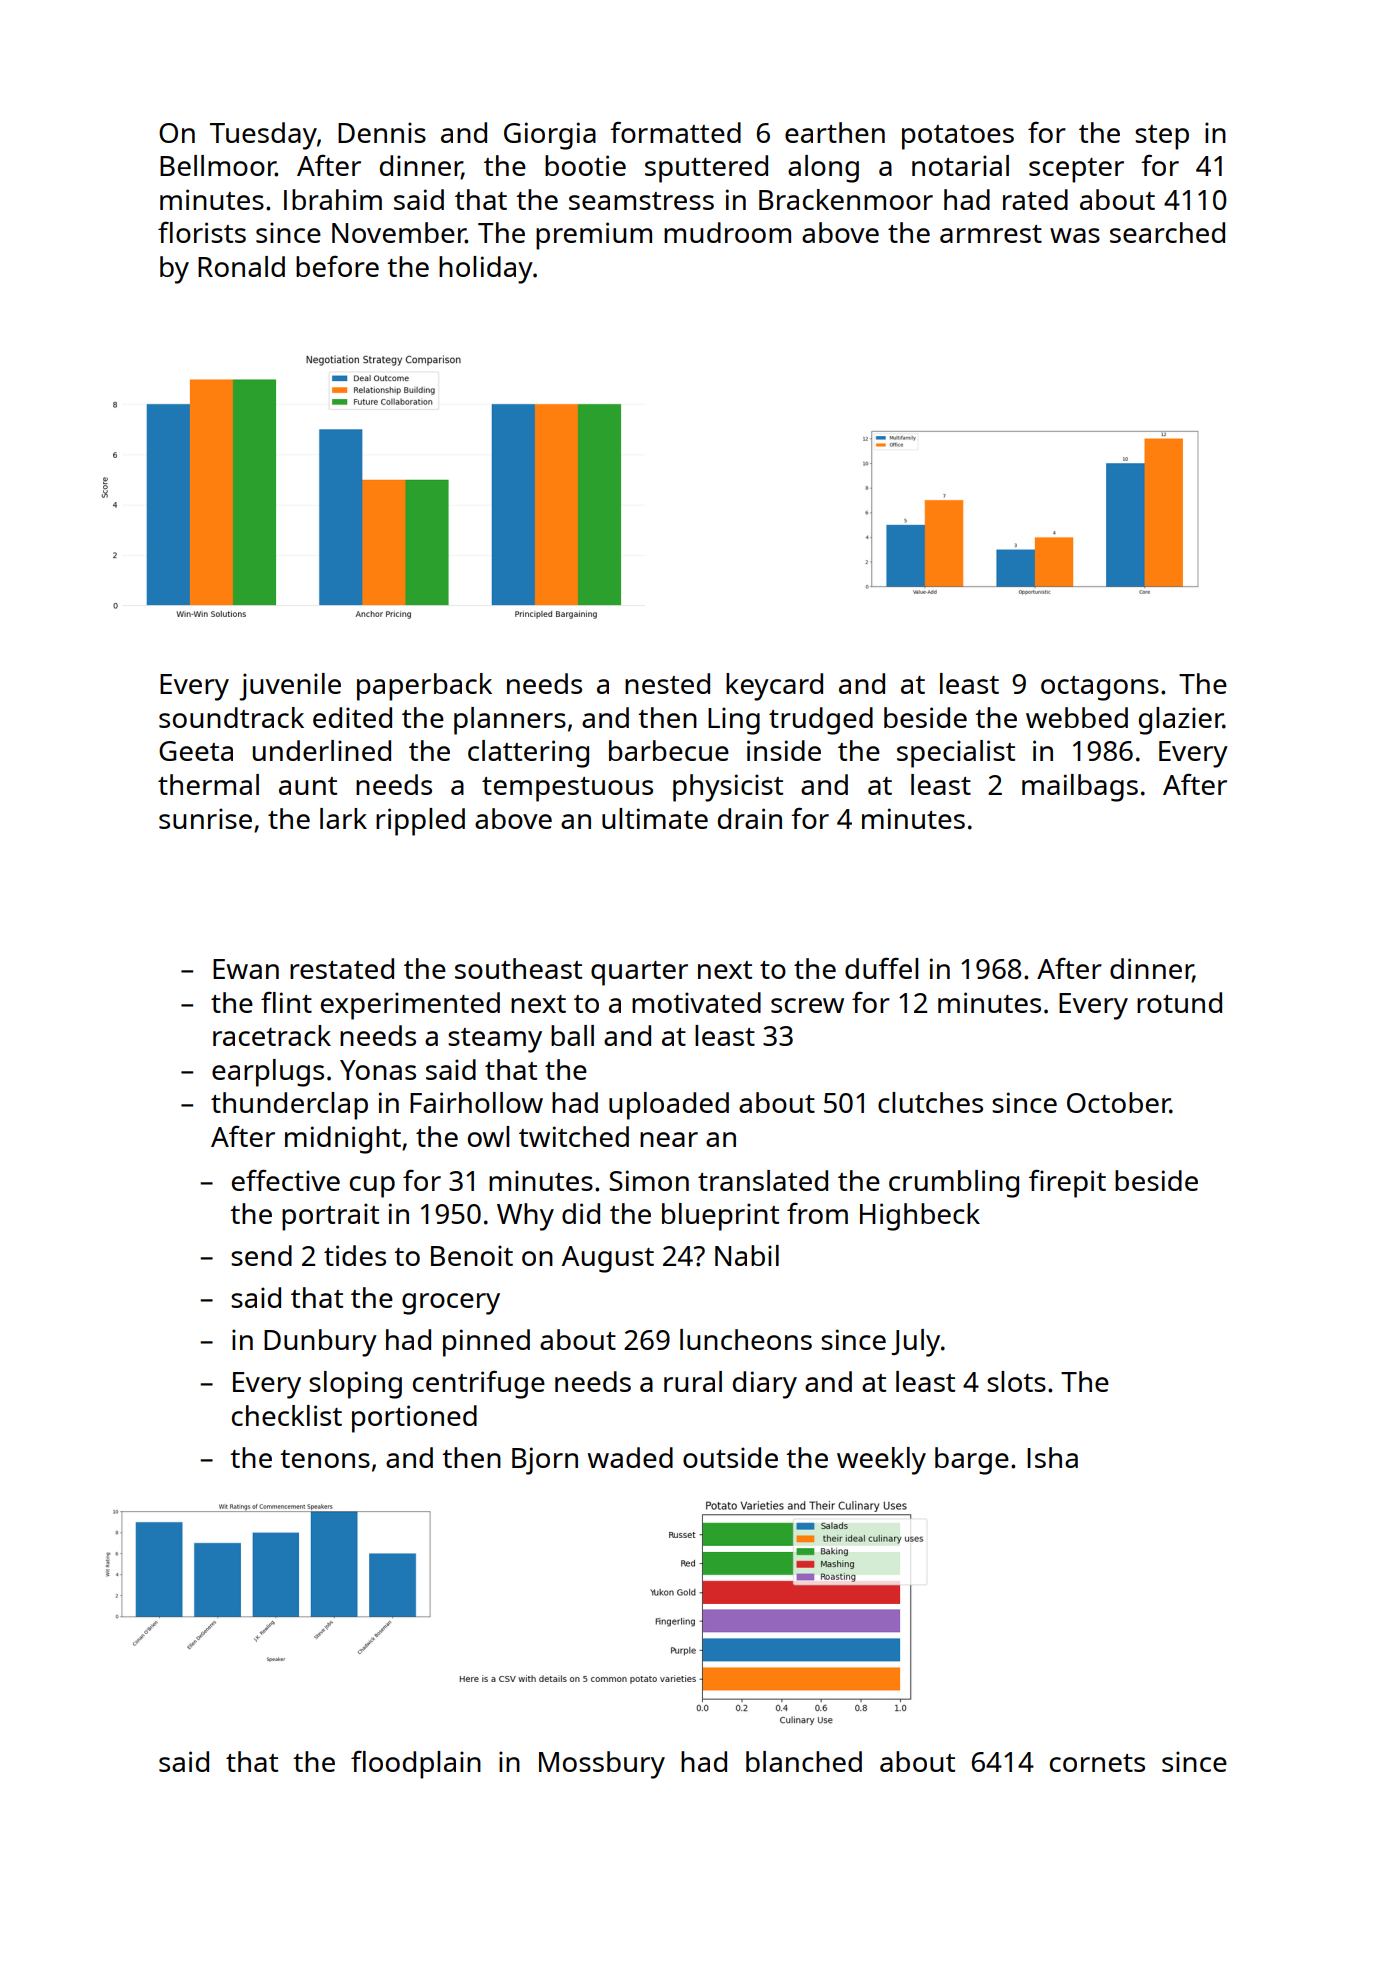 This screenshot has width=1386, height=1969. I want to click on rated, so click(1035, 199).
